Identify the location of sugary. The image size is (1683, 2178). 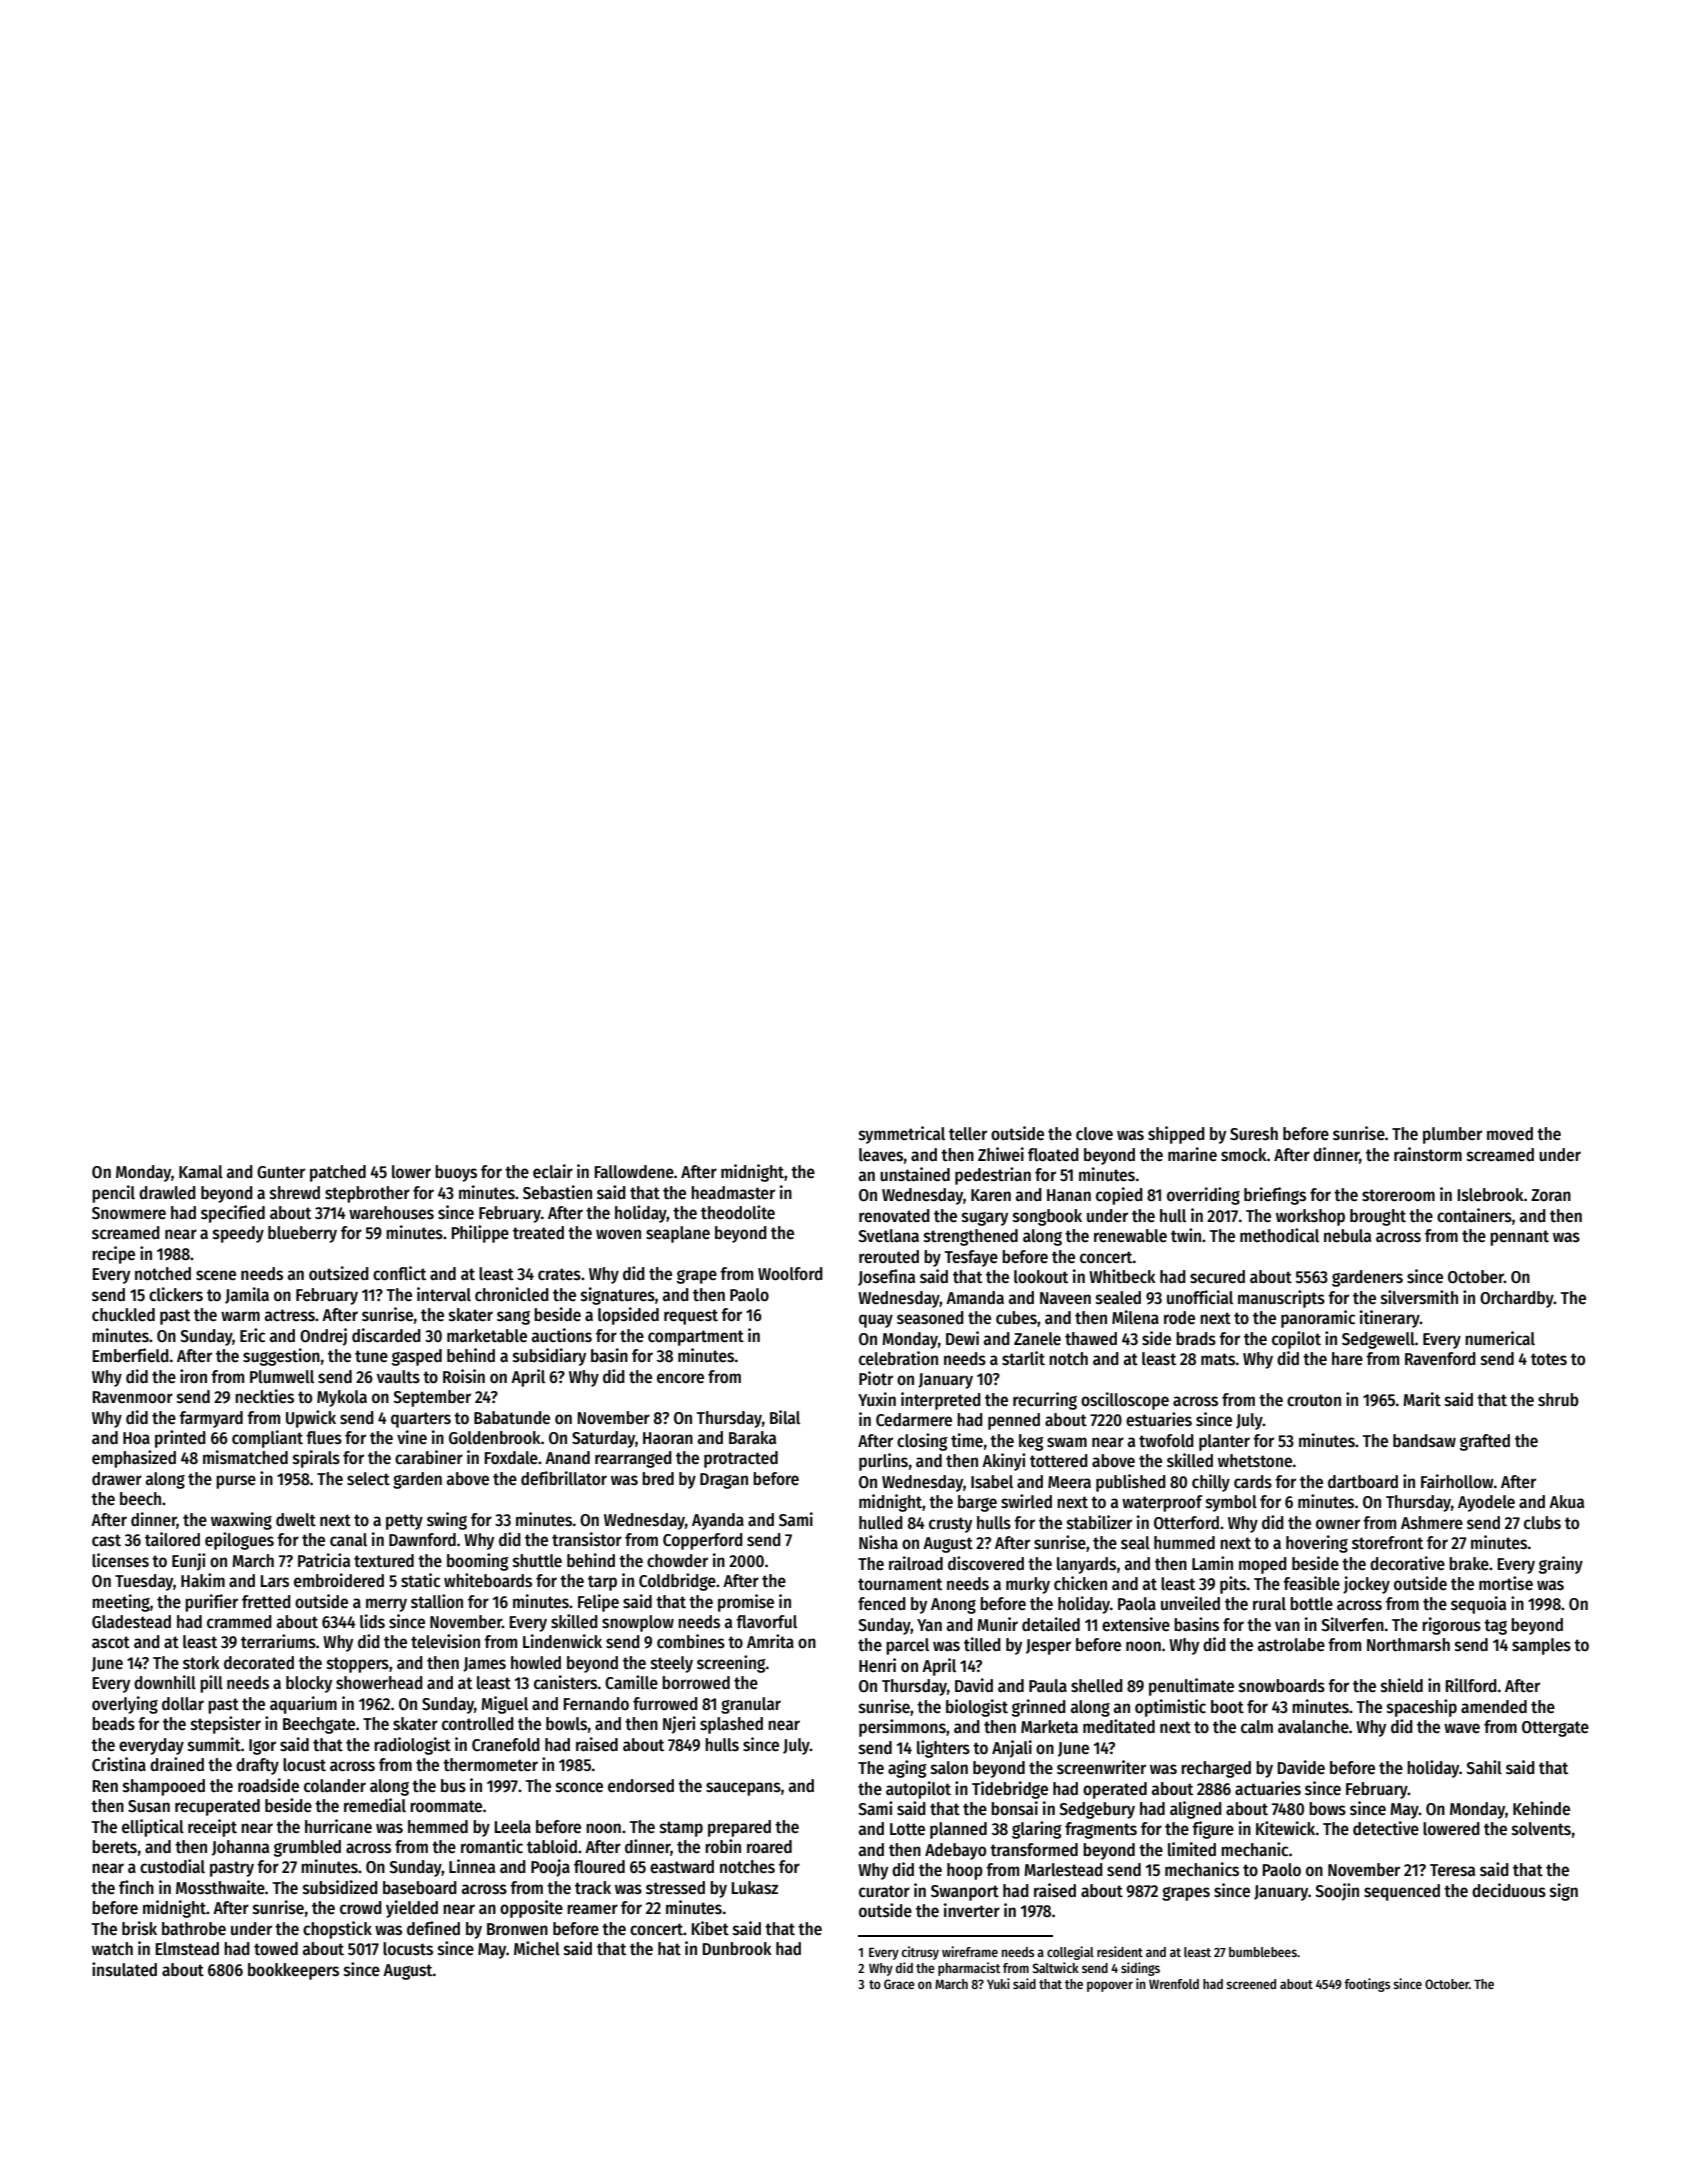
(985, 1219).
